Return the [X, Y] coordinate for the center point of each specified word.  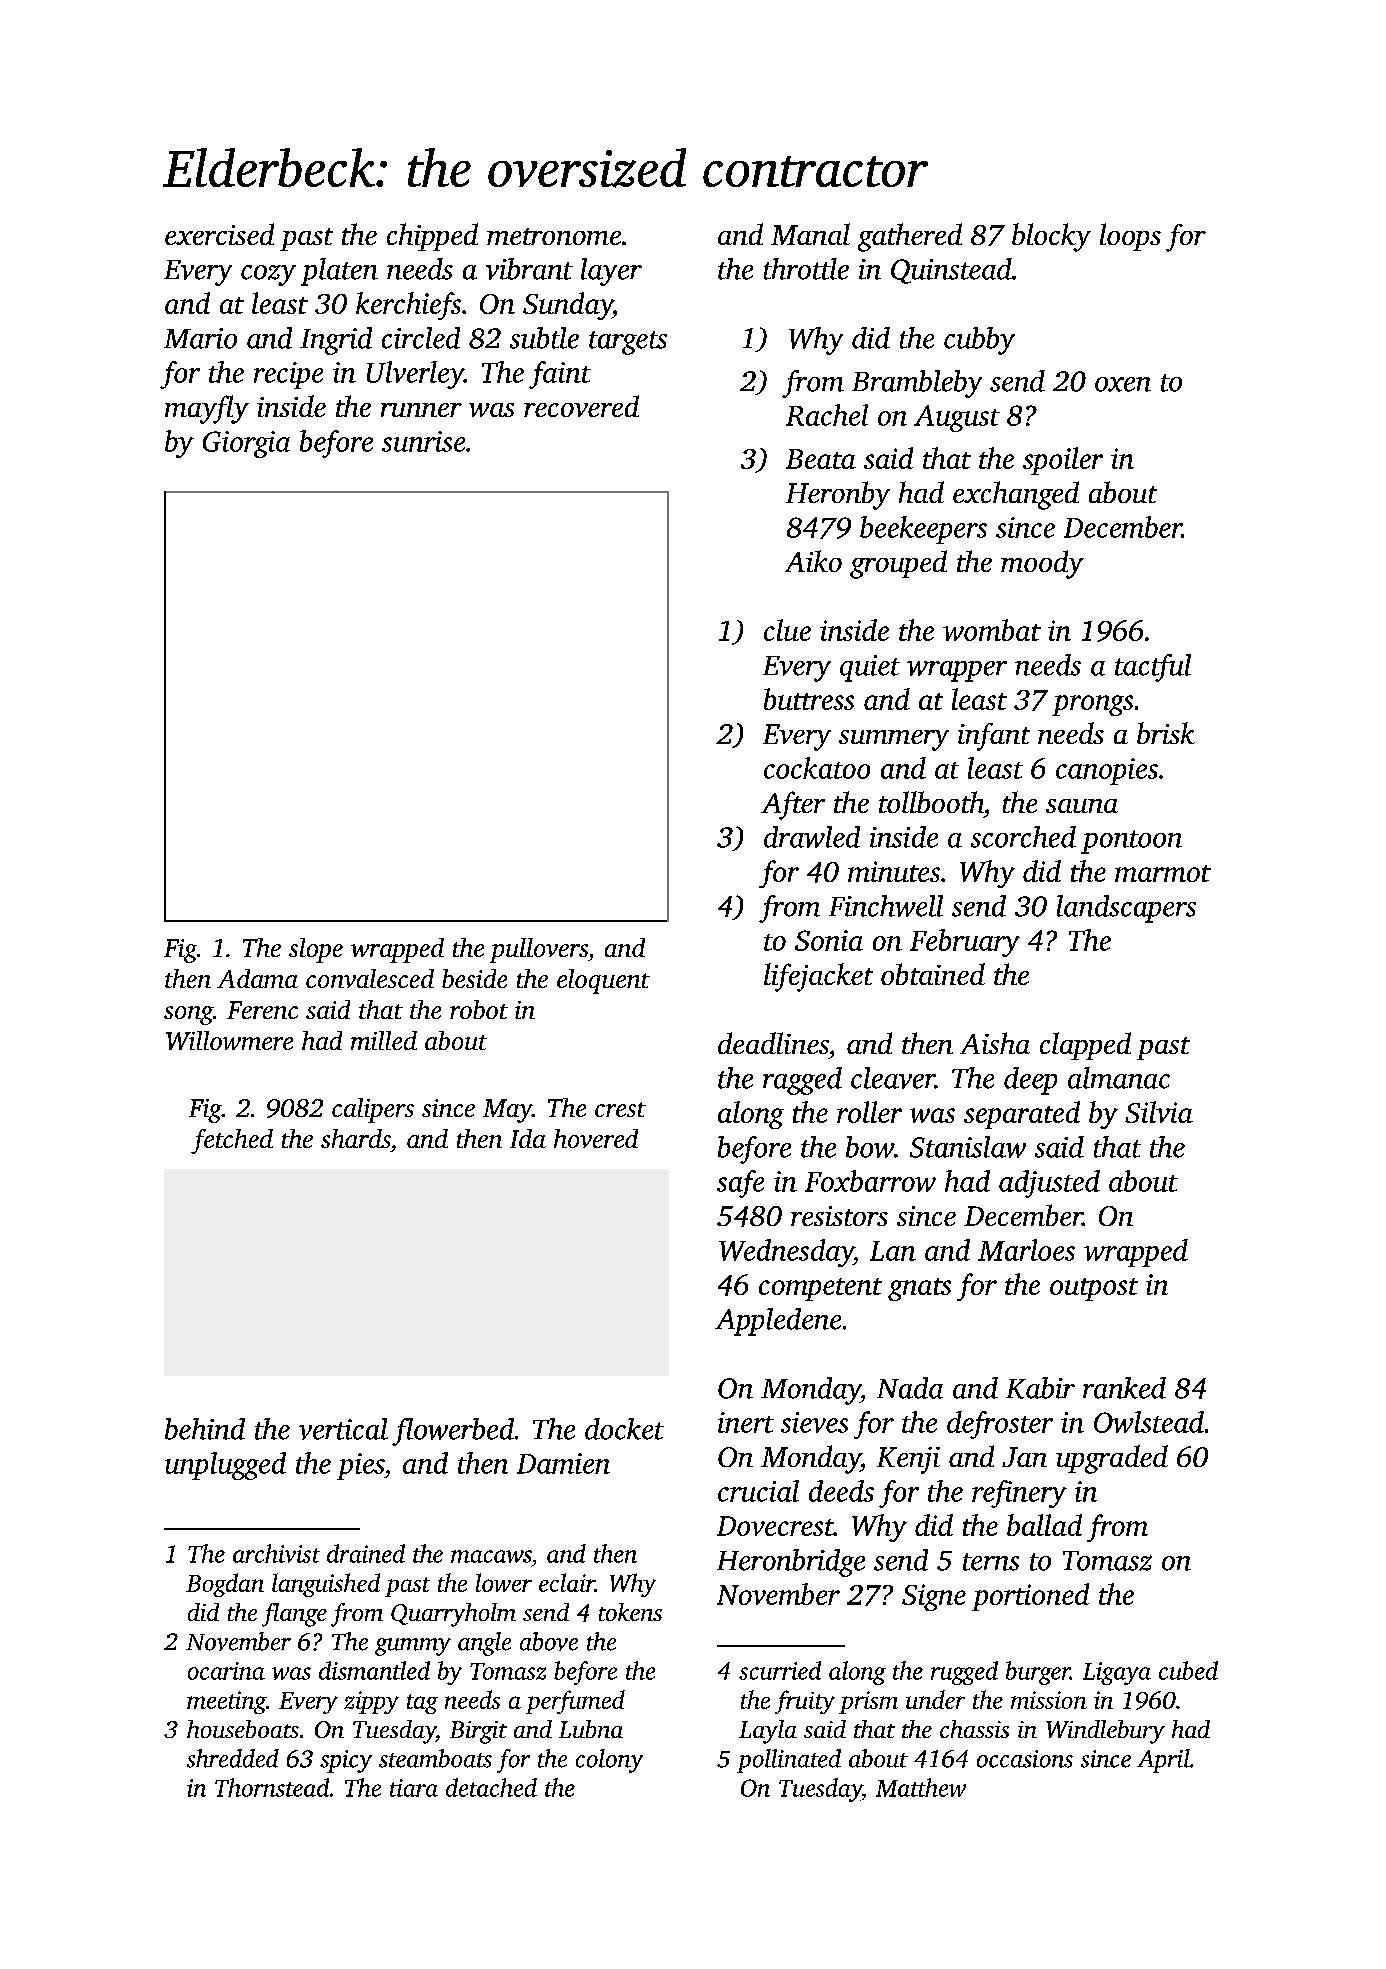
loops [1130, 237]
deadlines [773, 1043]
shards [355, 1138]
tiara [414, 1788]
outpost [1094, 1289]
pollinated [789, 1761]
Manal [810, 234]
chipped [432, 237]
